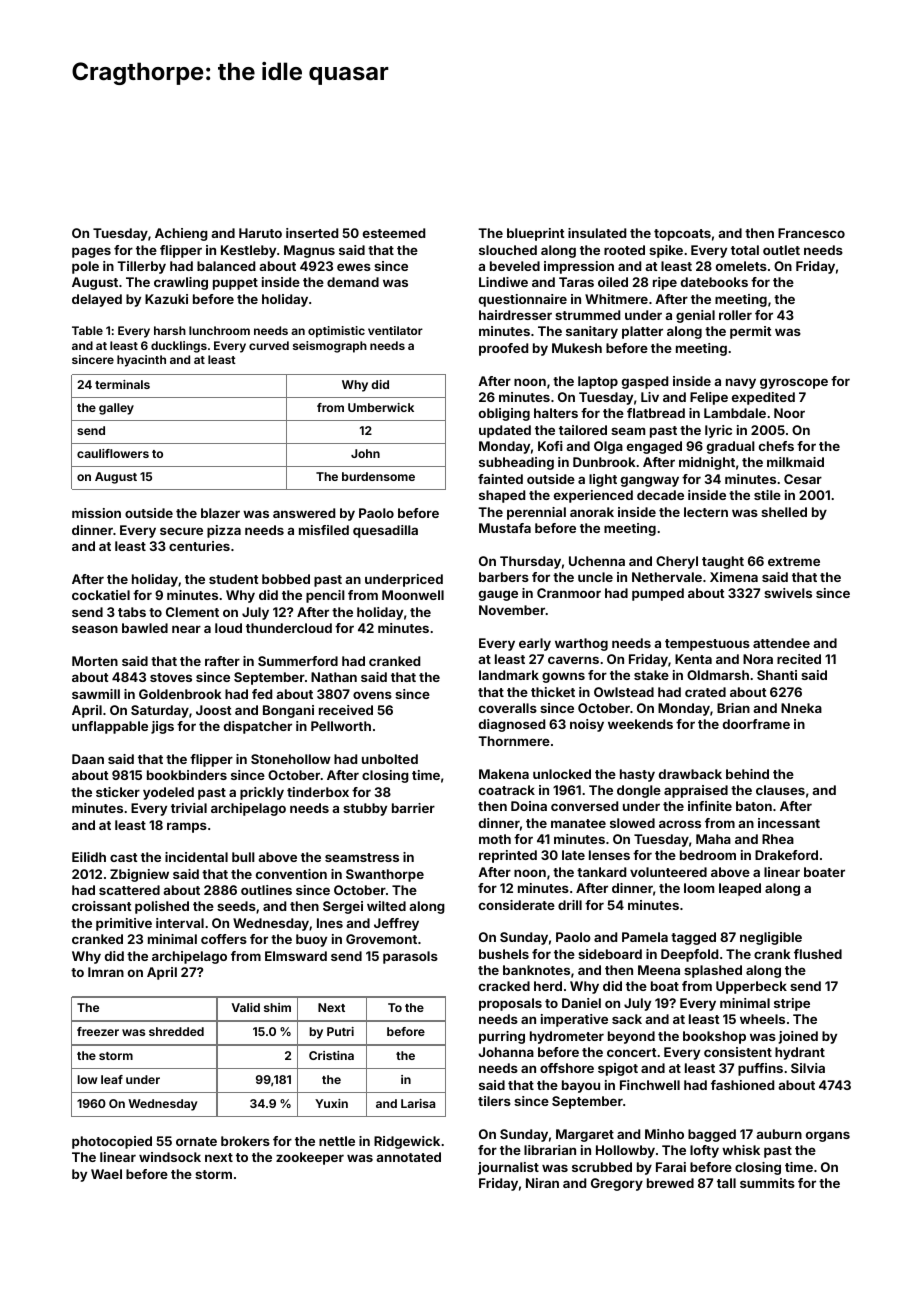 This document has height=1308, width=924. What do you see at coordinates (260, 233) in the document?
I see `Haruto` at bounding box center [260, 233].
